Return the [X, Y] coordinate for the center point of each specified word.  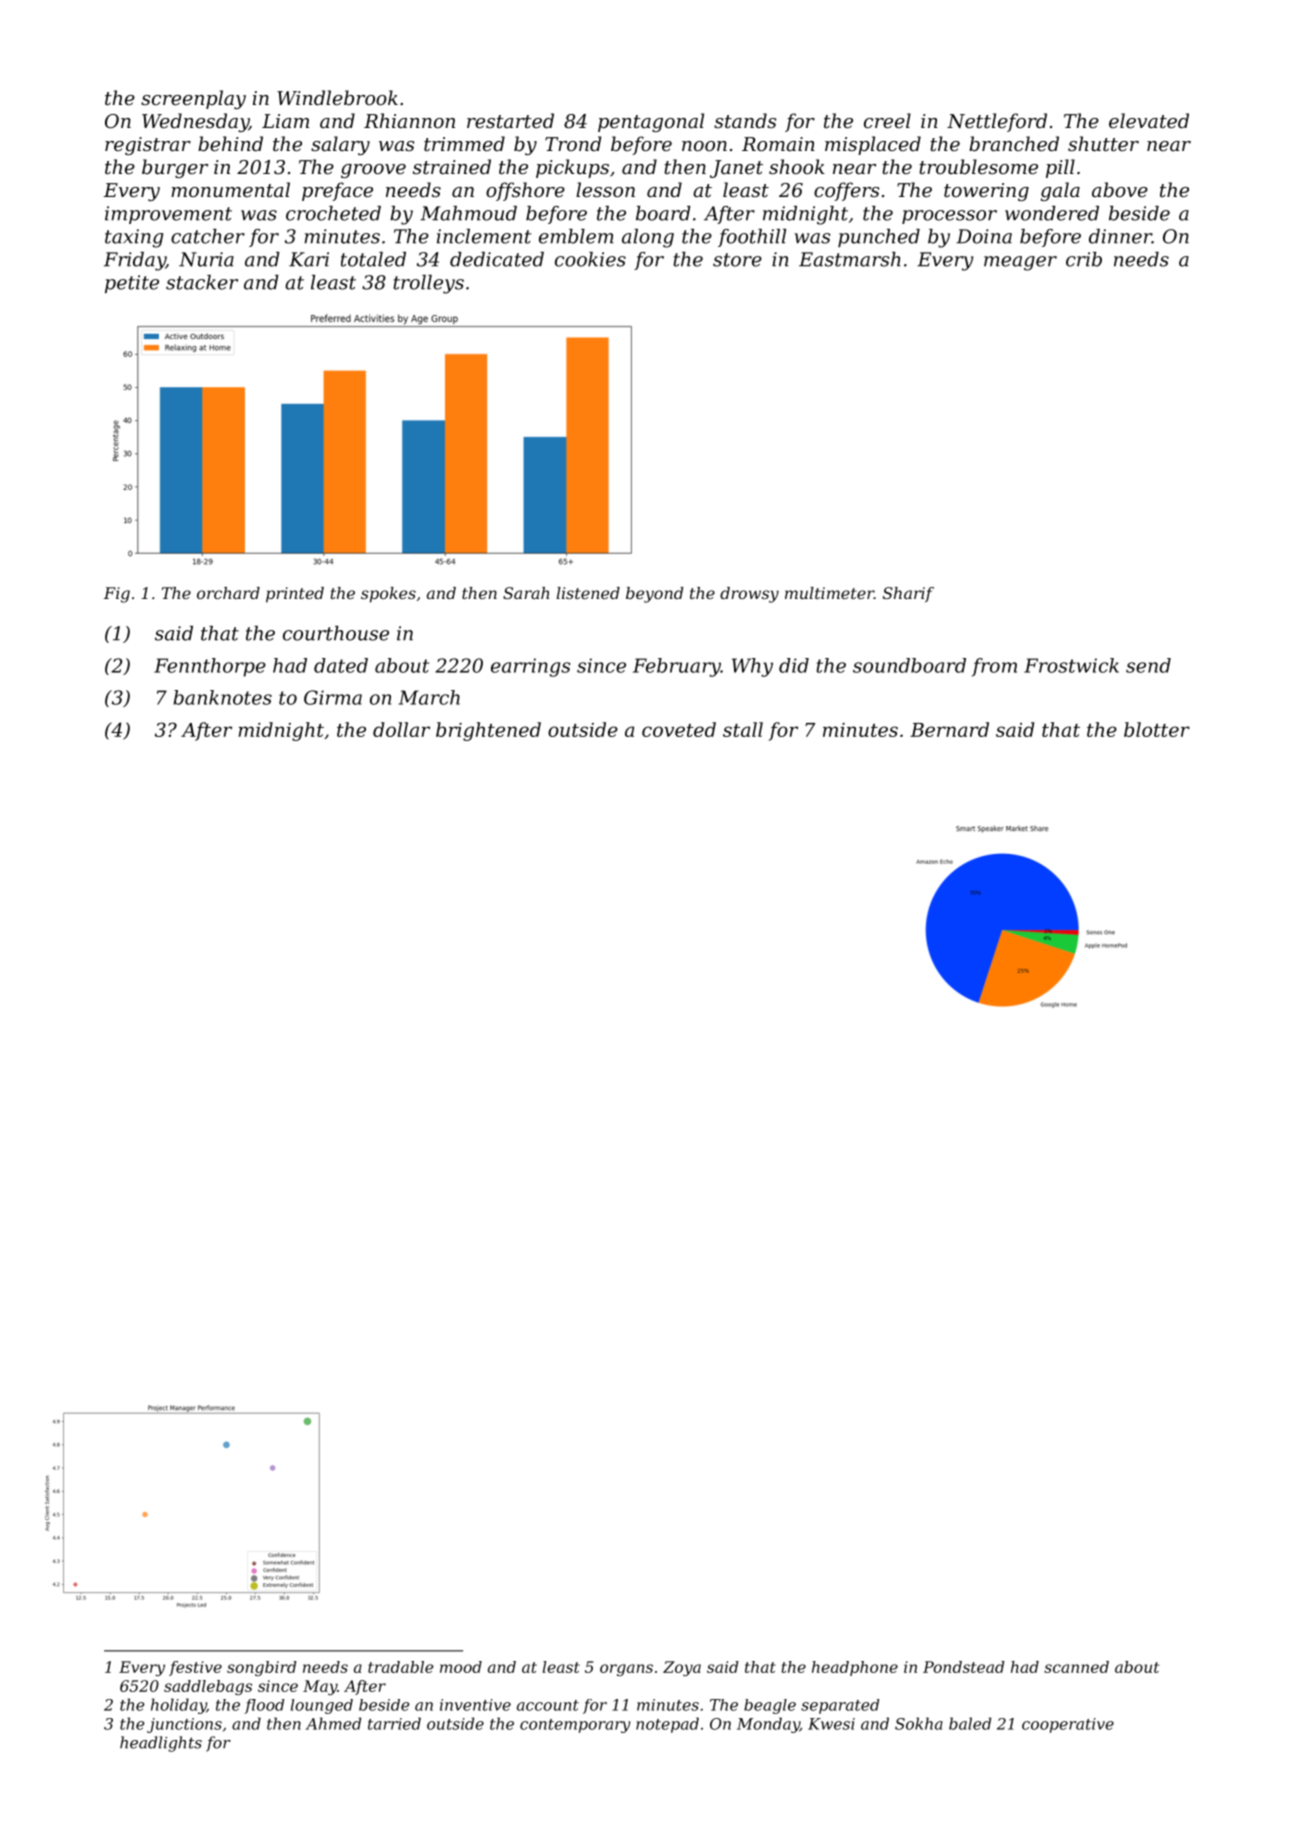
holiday [179, 1706]
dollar [401, 729]
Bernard [949, 729]
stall [743, 729]
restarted [510, 120]
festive [195, 1668]
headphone [855, 1668]
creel [887, 120]
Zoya [682, 1668]
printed [295, 595]
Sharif [908, 594]
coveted [679, 729]
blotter [1157, 729]
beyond [654, 595]
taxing [134, 238]
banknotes [223, 697]
